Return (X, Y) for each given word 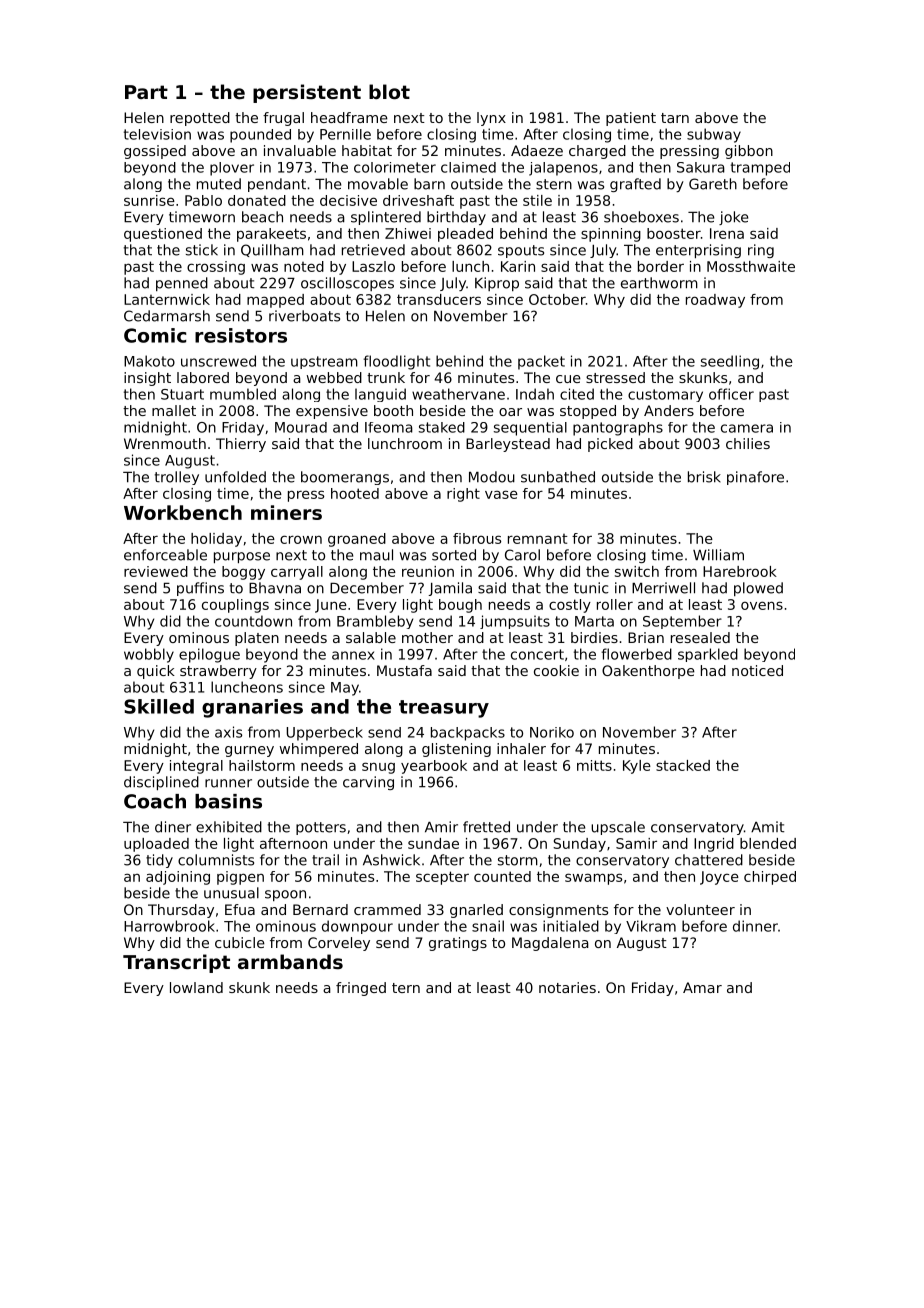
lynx (491, 119)
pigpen (240, 878)
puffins (200, 589)
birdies (594, 637)
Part (146, 92)
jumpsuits (515, 622)
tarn (675, 118)
